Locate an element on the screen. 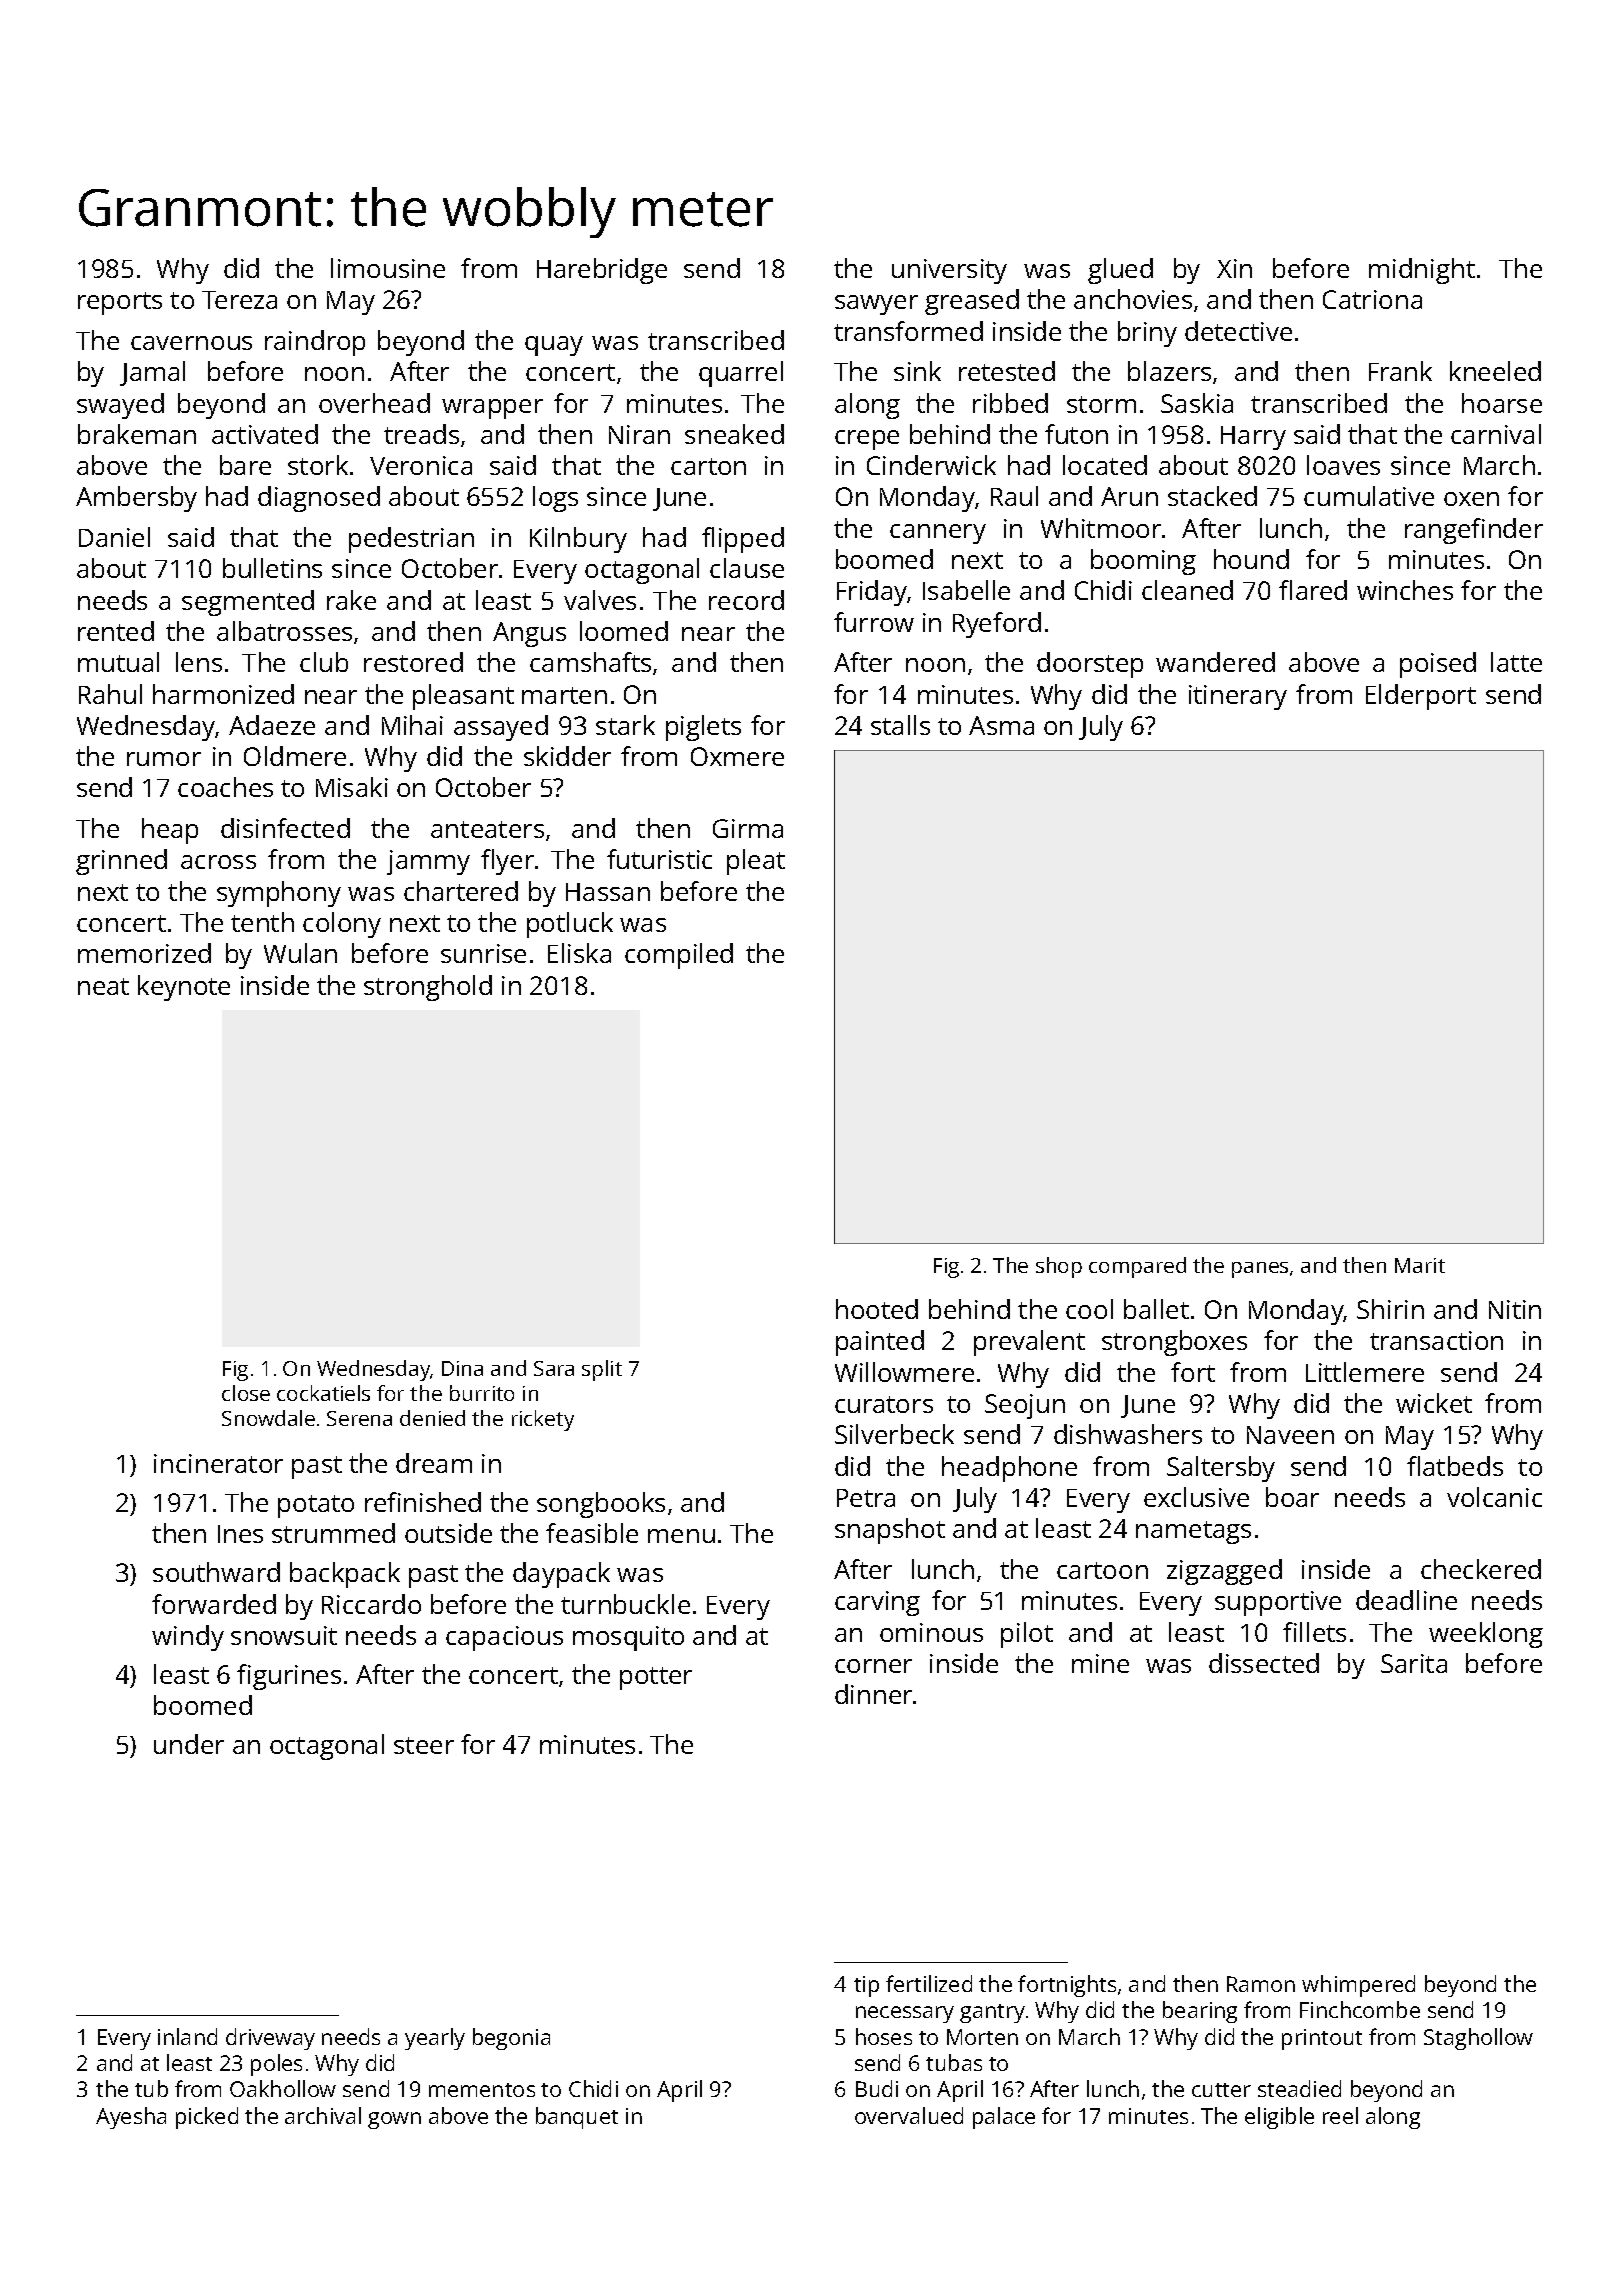 The image size is (1620, 2292). dishwashers is located at coordinates (1128, 1434).
